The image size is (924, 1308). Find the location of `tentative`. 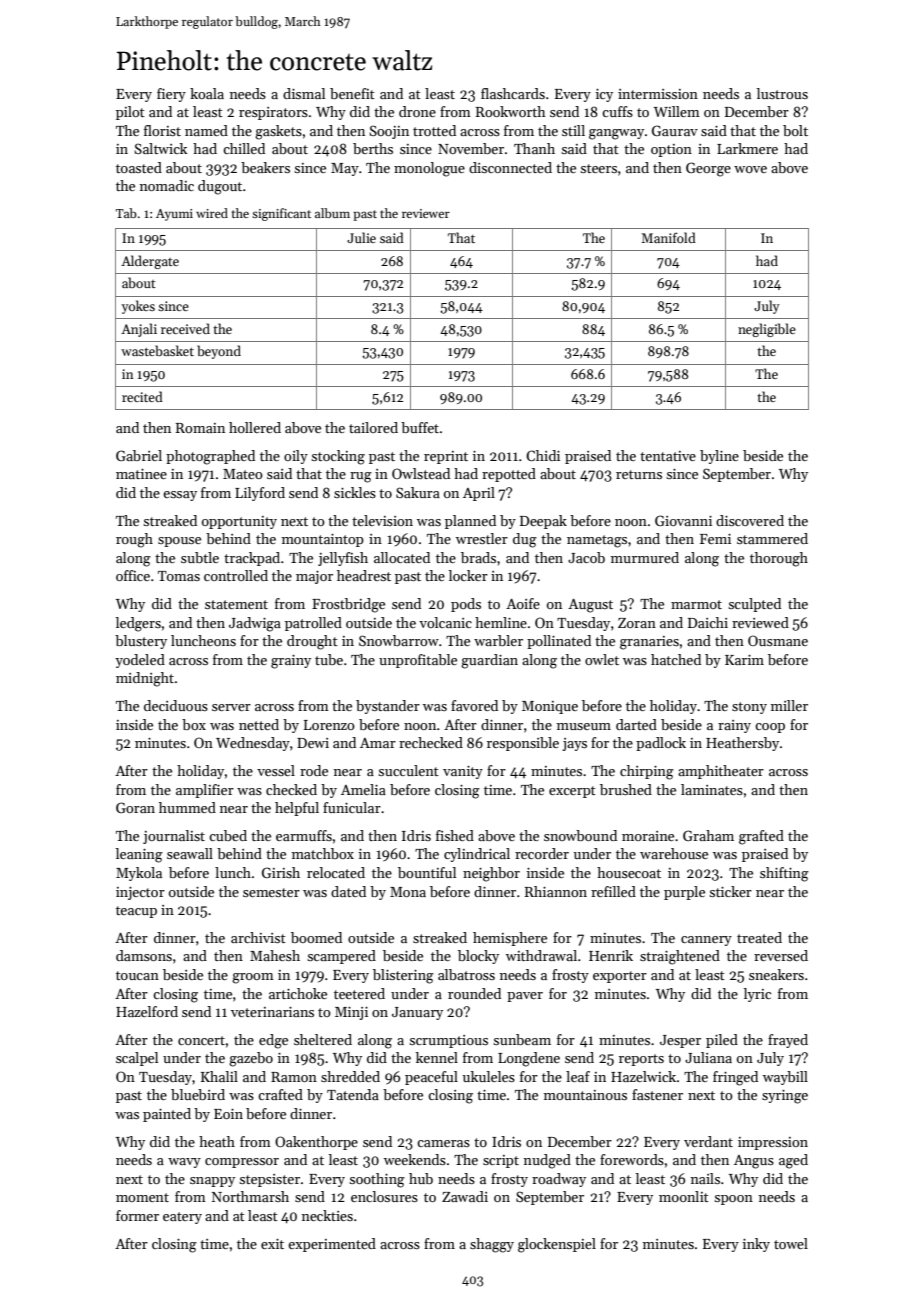

tentative is located at coordinates (668, 456).
